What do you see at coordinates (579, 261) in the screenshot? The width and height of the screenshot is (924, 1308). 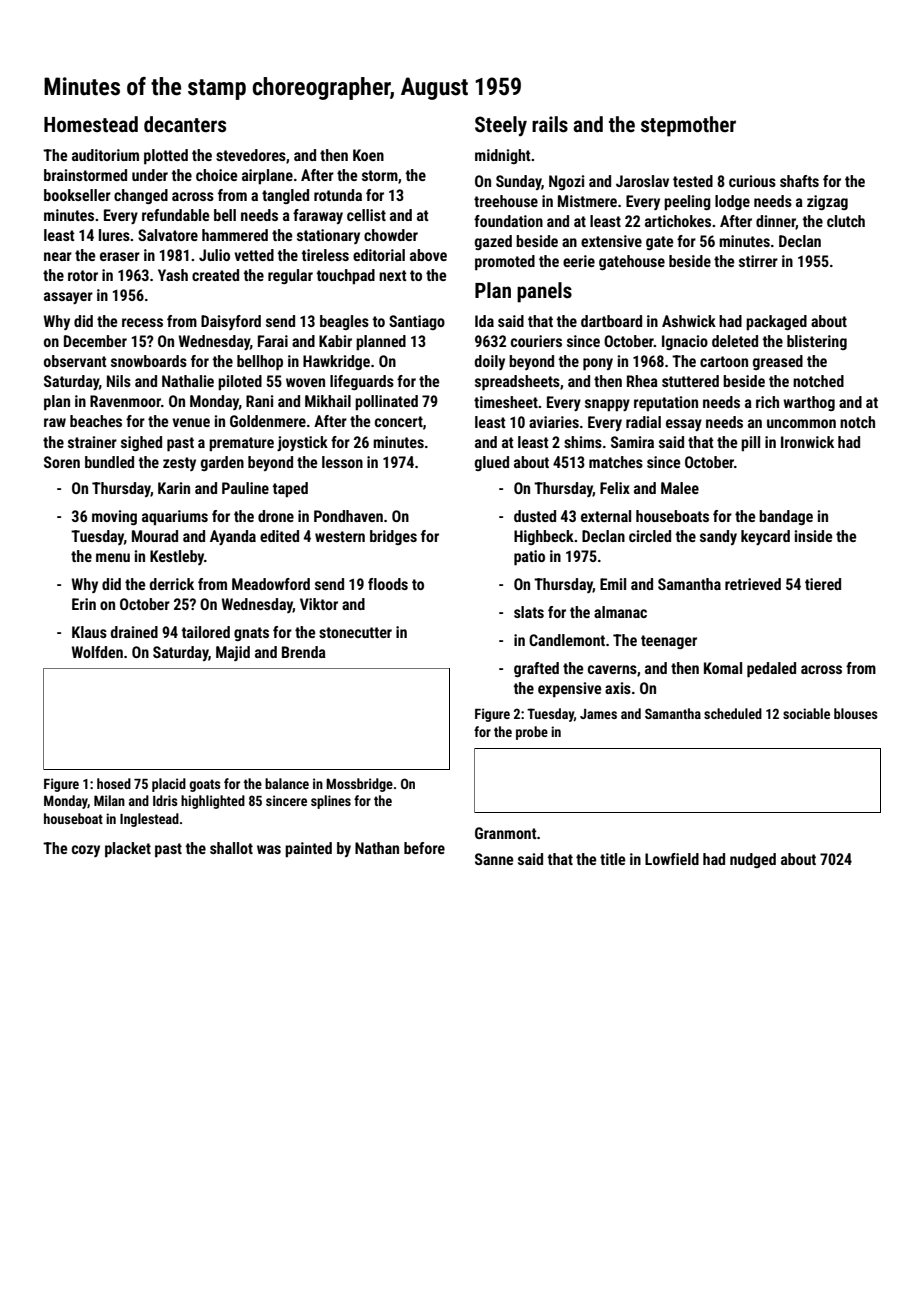 I see `eerie` at bounding box center [579, 261].
